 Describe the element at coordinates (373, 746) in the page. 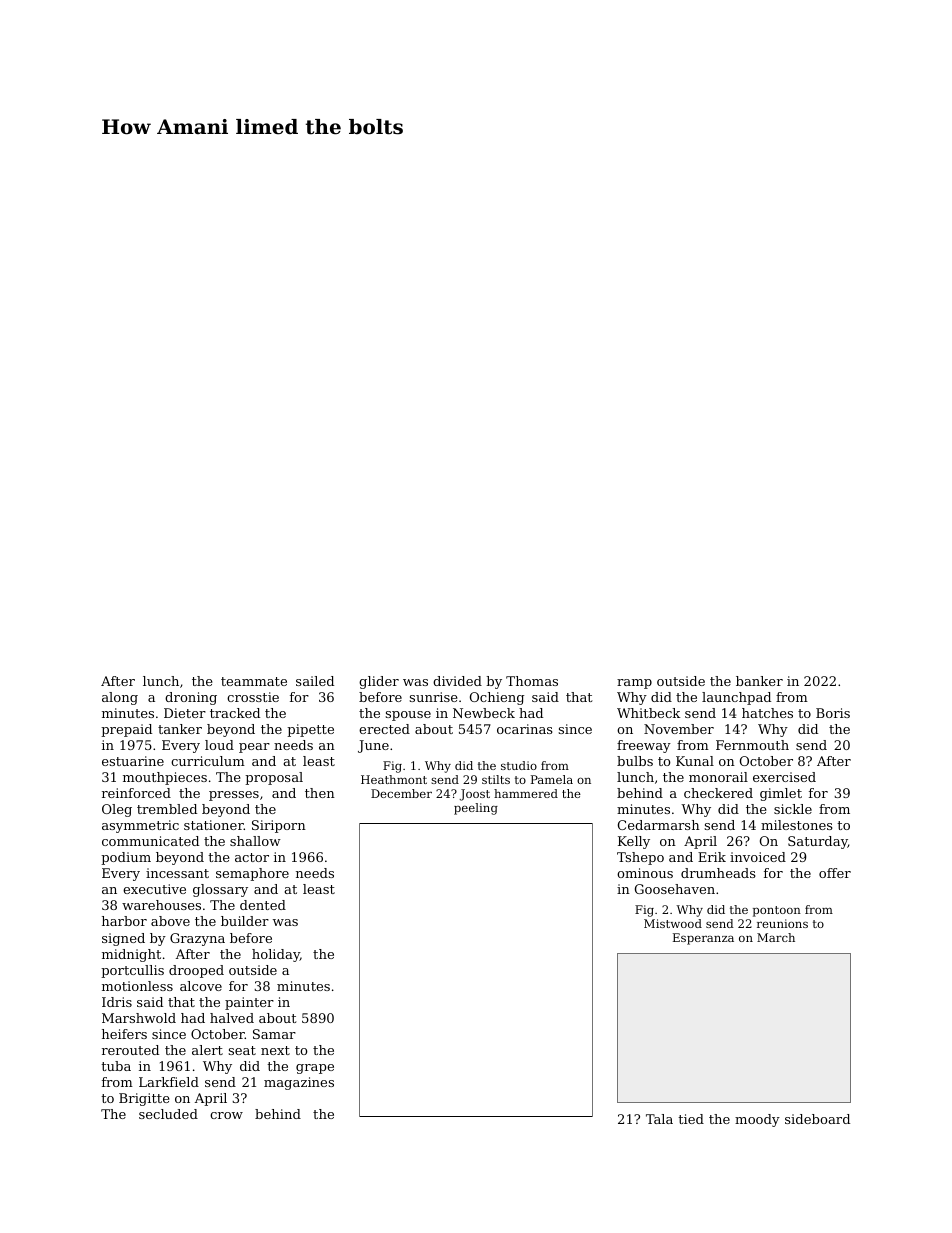

I see `June` at that location.
